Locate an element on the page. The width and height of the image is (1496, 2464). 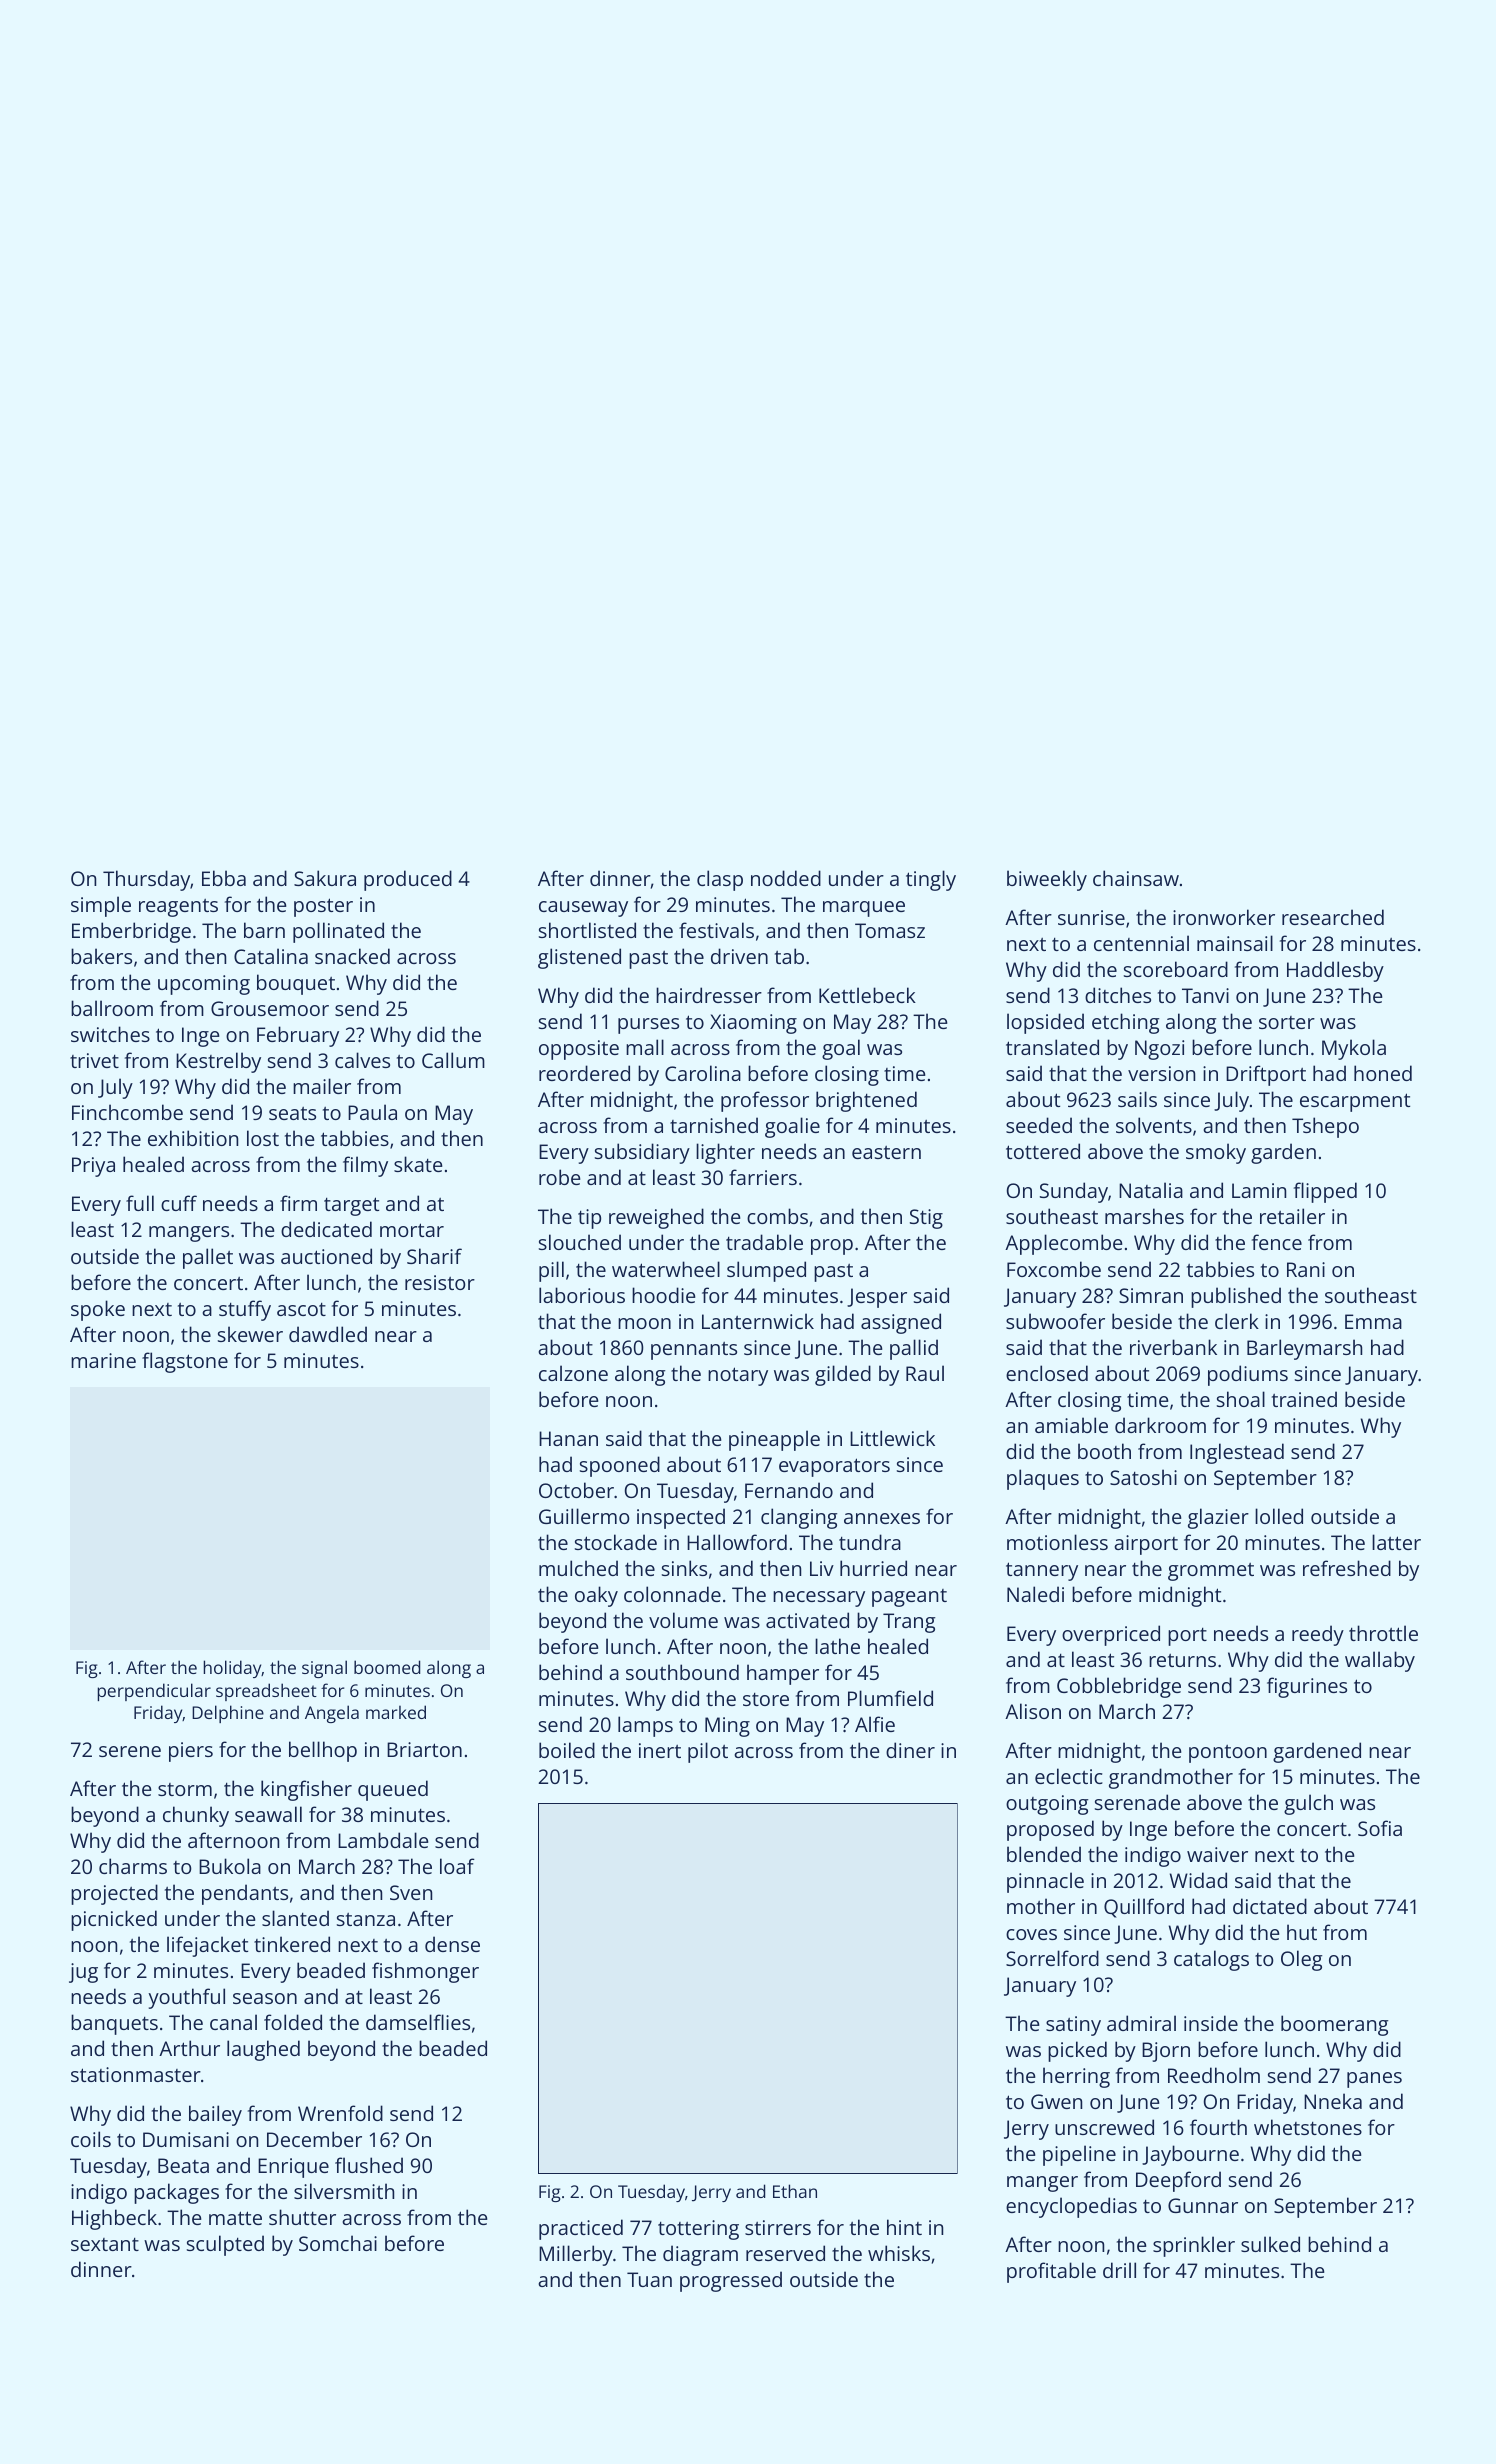
latter is located at coordinates (1396, 1542).
